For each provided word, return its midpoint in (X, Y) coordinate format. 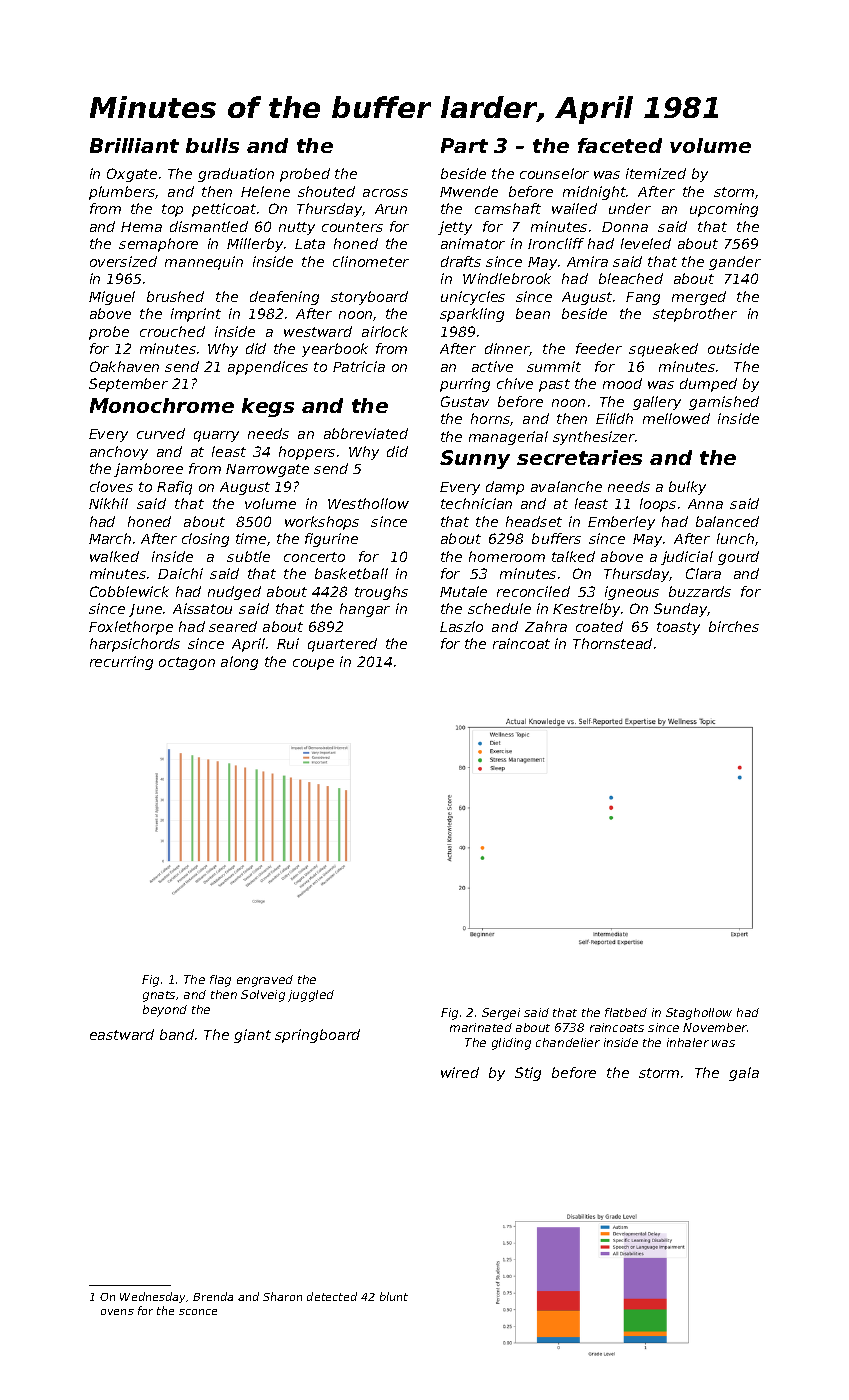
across (385, 193)
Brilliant (134, 145)
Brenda (213, 1296)
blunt (394, 1296)
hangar (365, 610)
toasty (678, 628)
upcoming (724, 210)
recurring (121, 663)
